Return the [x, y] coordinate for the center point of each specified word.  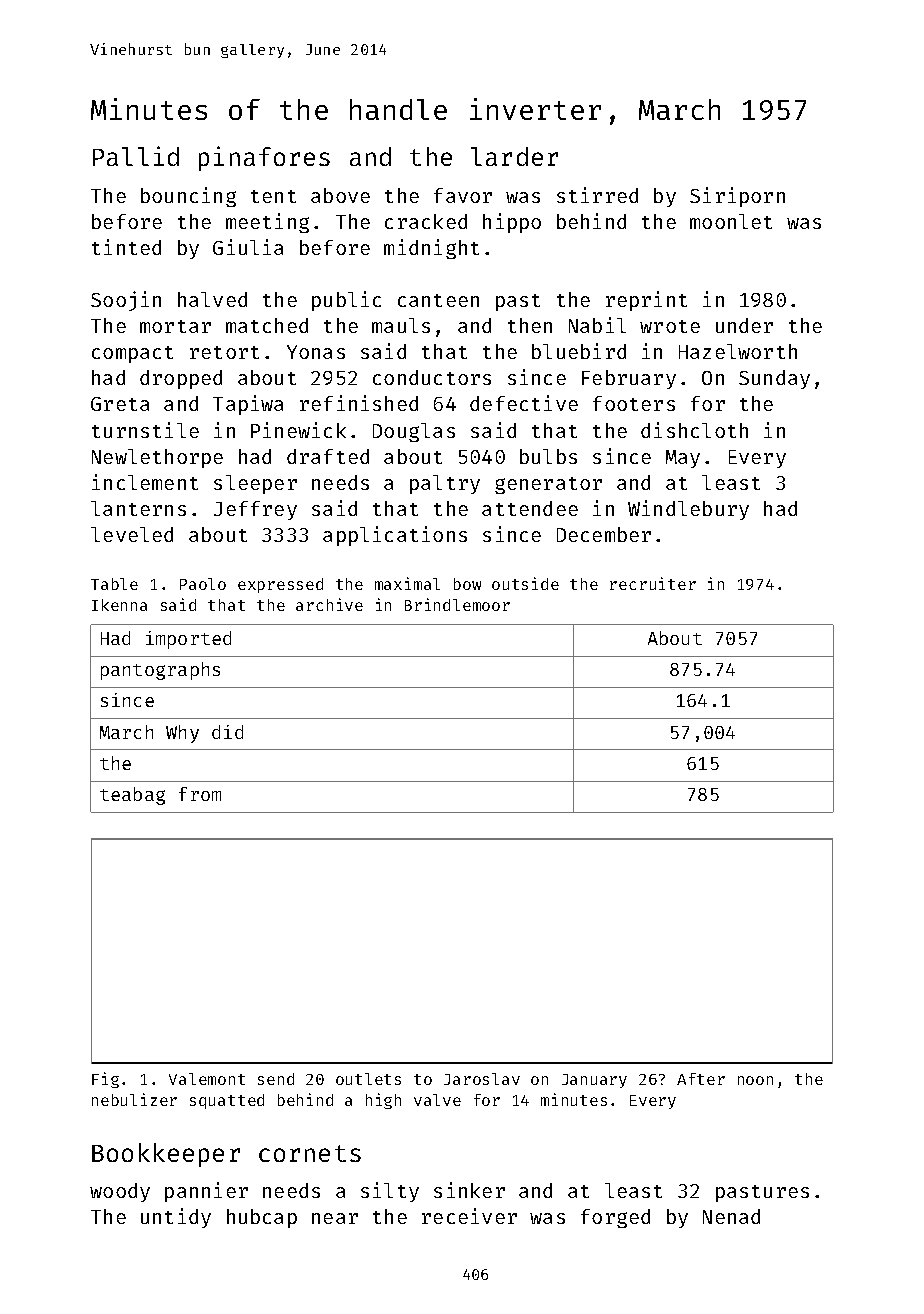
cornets [310, 1153]
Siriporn [737, 197]
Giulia [248, 247]
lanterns [138, 508]
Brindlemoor [457, 604]
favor [463, 195]
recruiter [653, 583]
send [276, 1079]
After [701, 1079]
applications [395, 536]
